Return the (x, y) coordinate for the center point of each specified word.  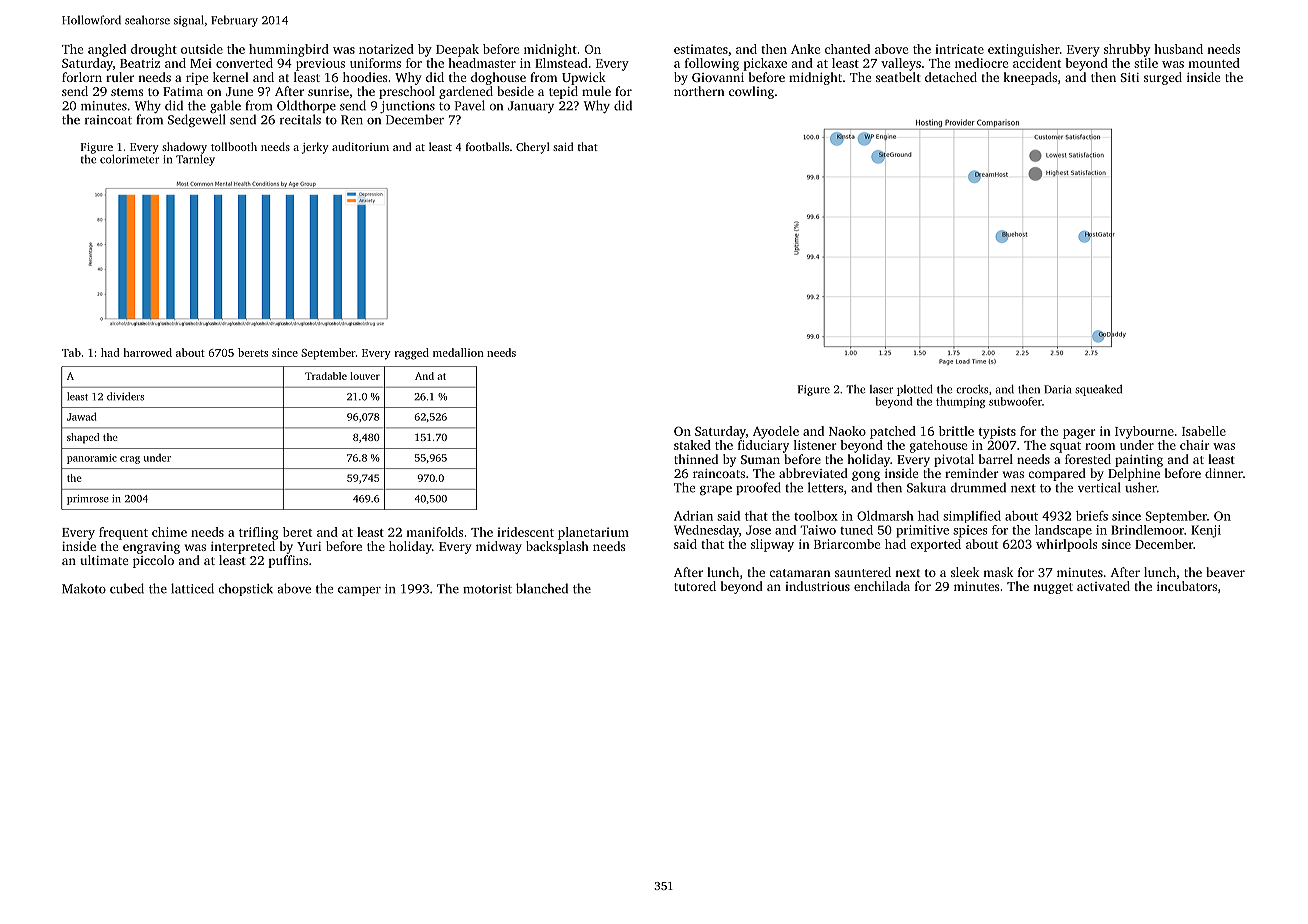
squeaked (1098, 390)
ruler (120, 77)
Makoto (84, 588)
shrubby (1127, 50)
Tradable (326, 376)
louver (365, 376)
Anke (805, 49)
